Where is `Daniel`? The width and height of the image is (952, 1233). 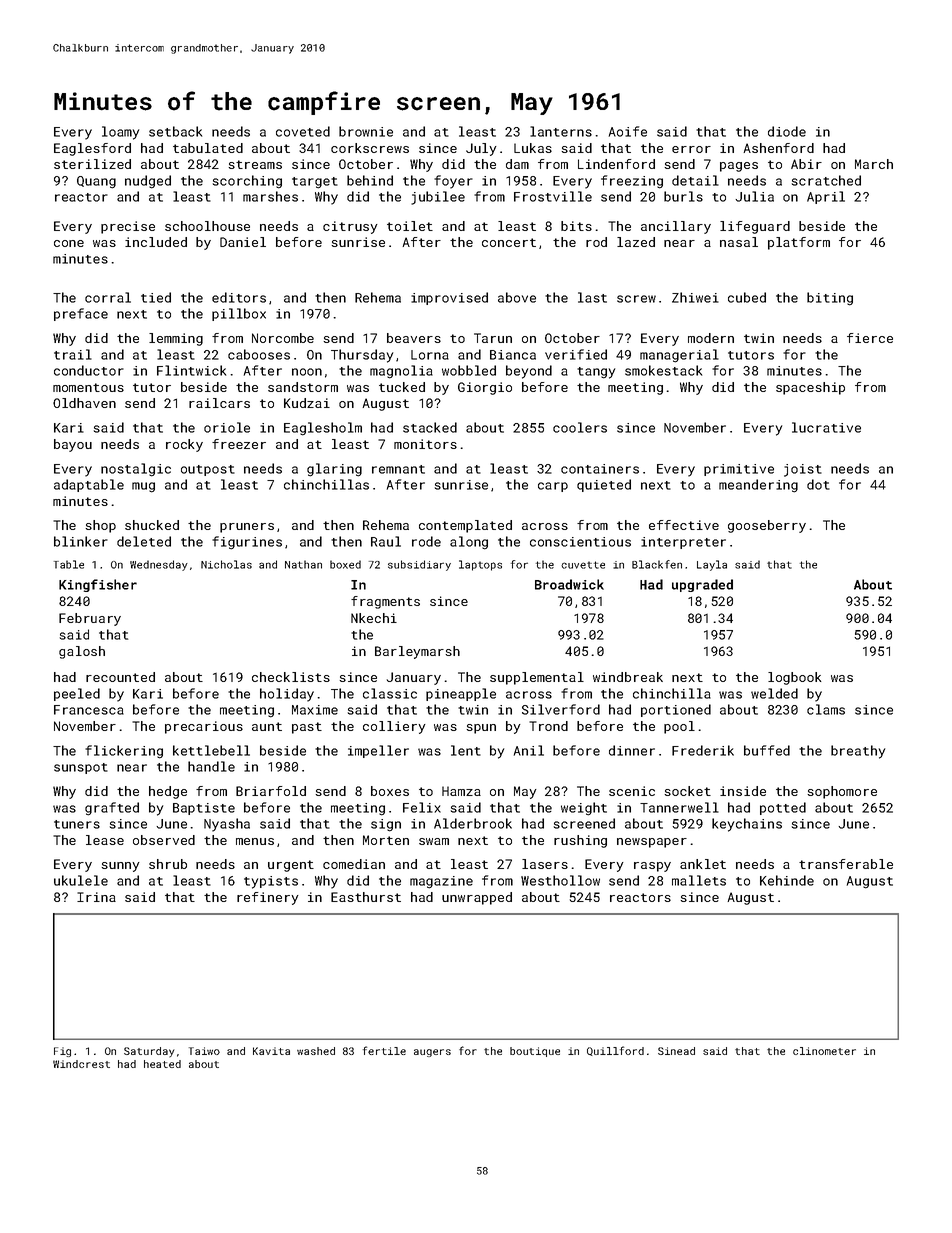 Daniel is located at coordinates (243, 242).
